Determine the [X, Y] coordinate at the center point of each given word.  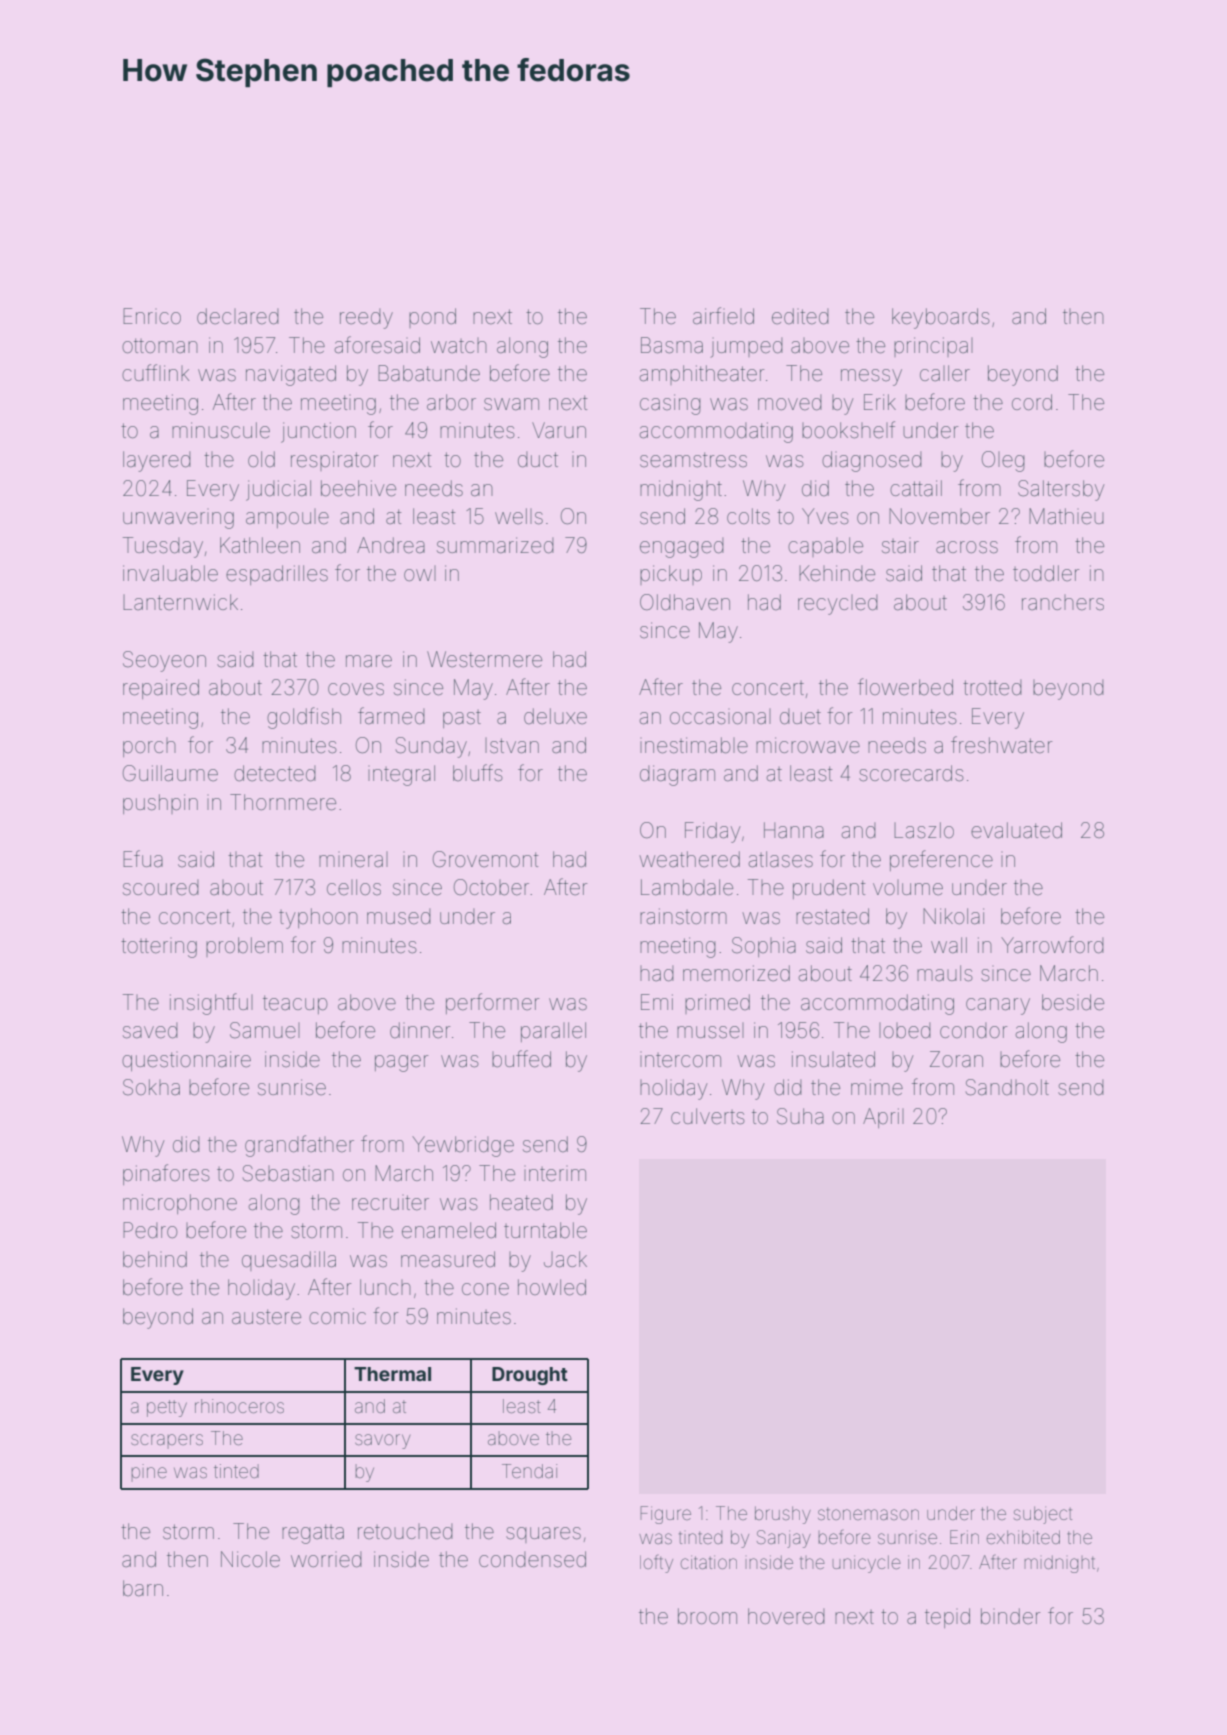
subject [1043, 1515]
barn [143, 1588]
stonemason [868, 1514]
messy [871, 377]
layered [157, 461]
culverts [708, 1116]
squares [543, 1535]
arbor [451, 402]
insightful [211, 1004]
